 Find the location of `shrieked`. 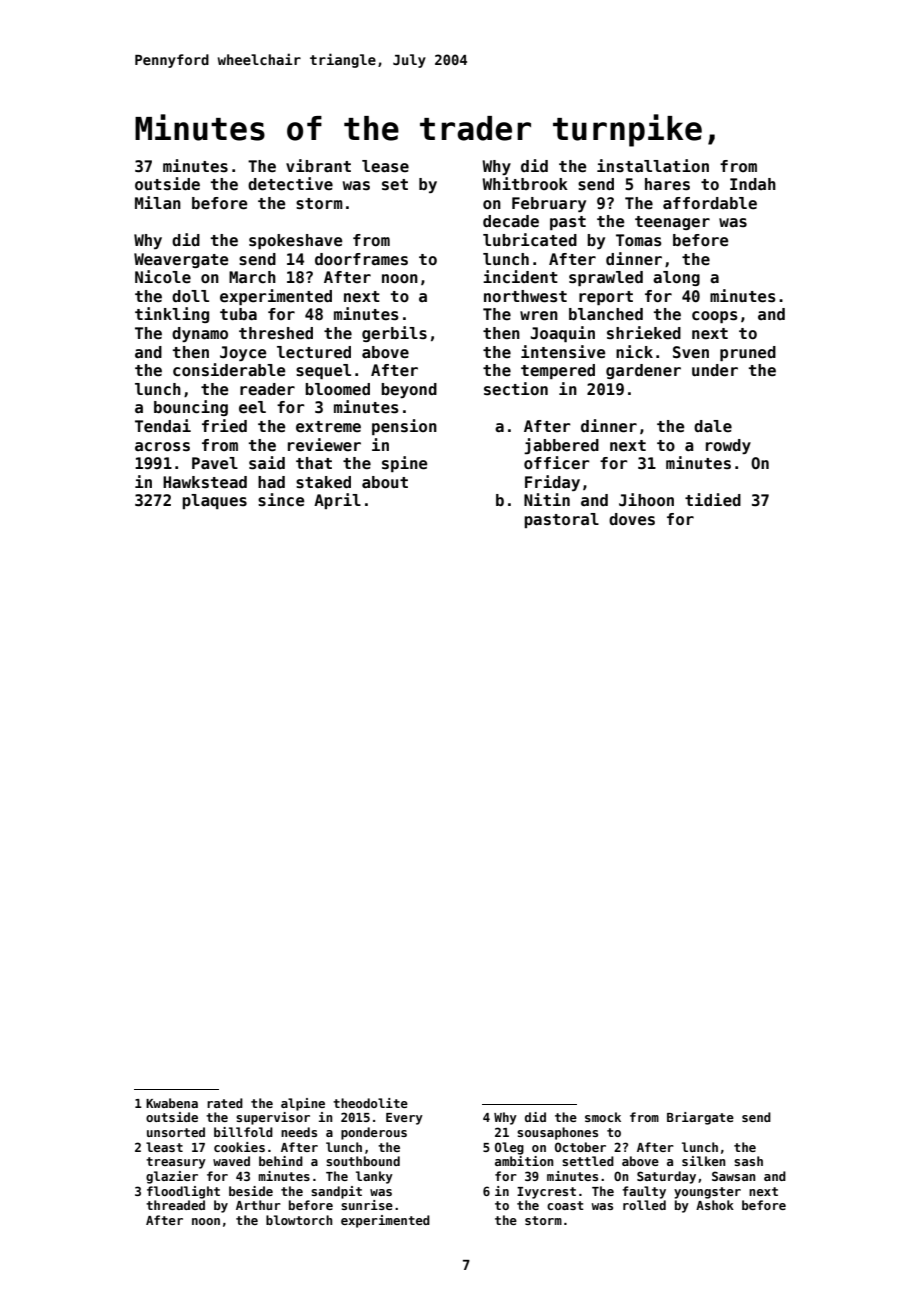

shrieked is located at coordinates (644, 333).
